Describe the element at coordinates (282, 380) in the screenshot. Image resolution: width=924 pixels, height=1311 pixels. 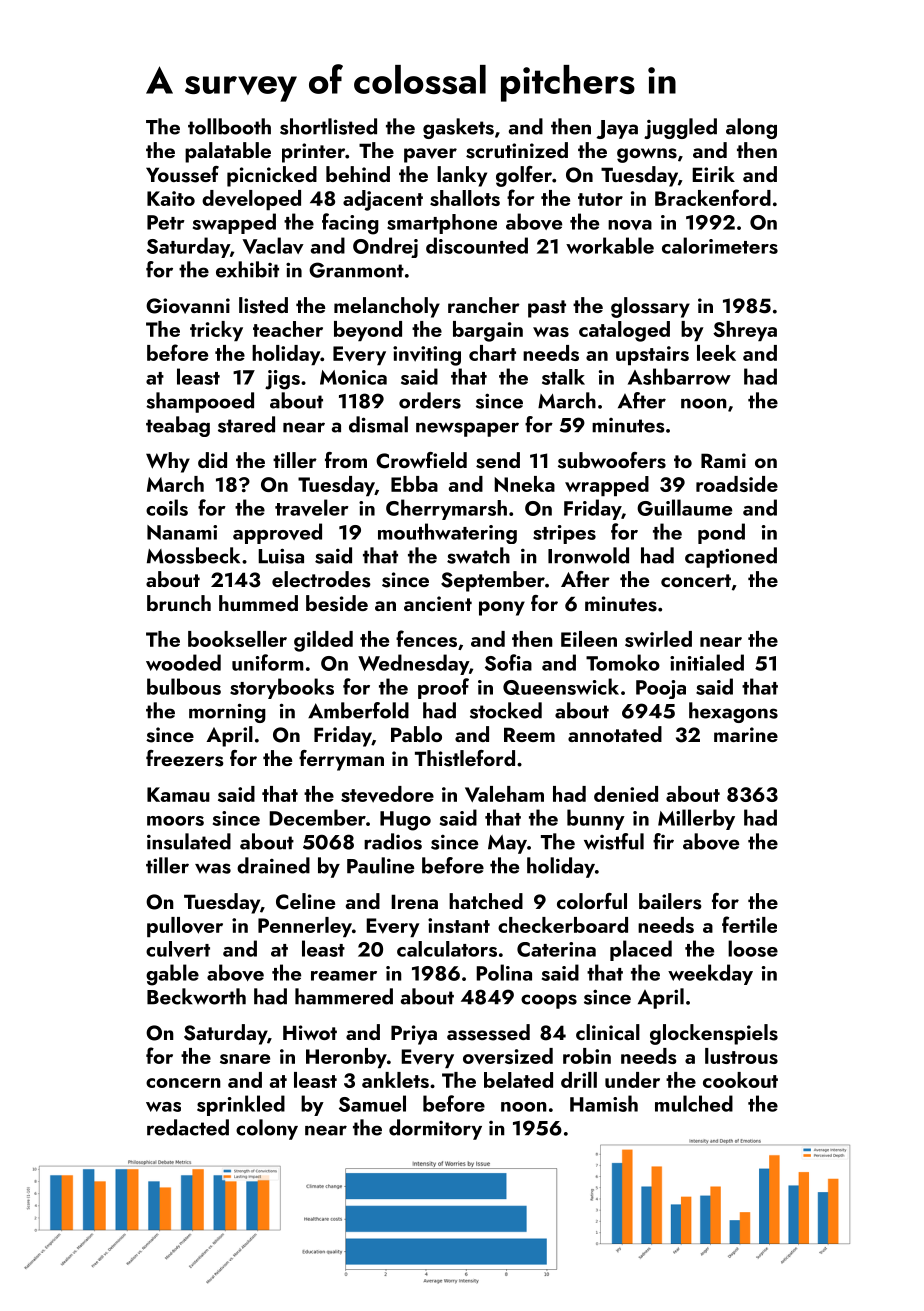
I see `jigs` at that location.
